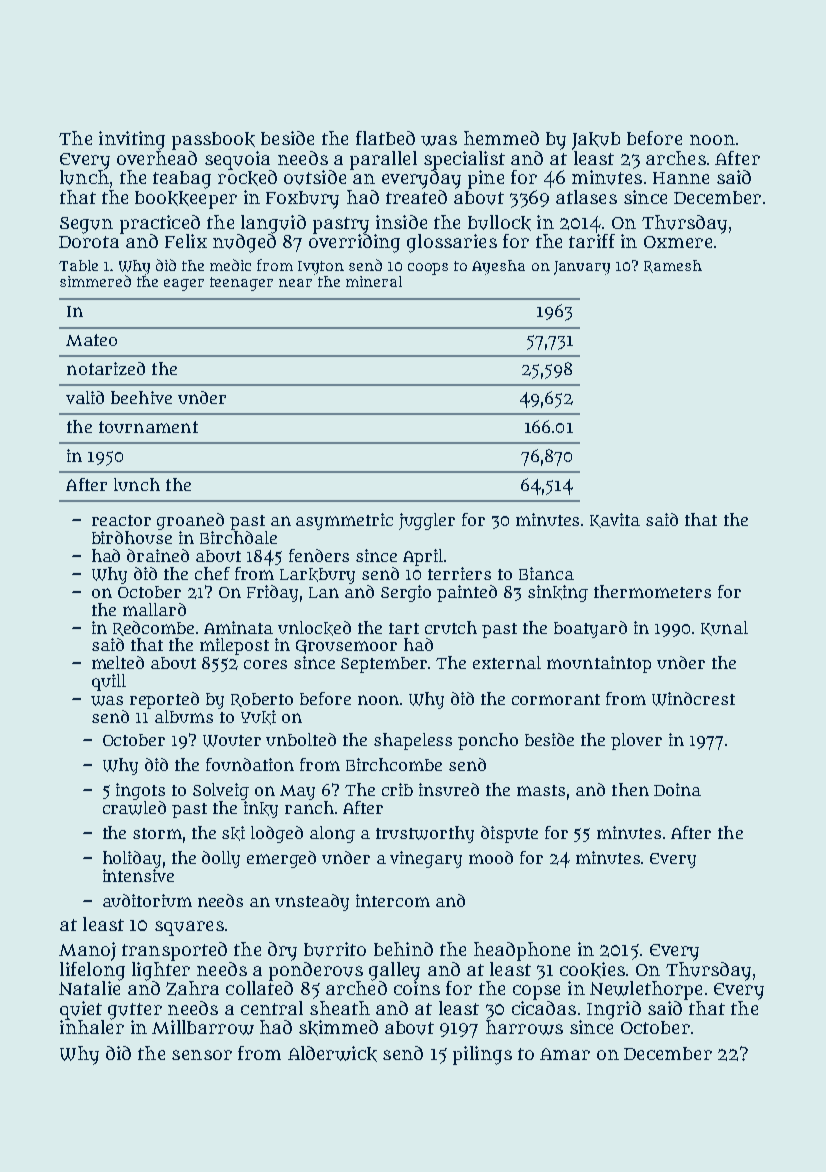  I want to click on quiet, so click(81, 1010).
